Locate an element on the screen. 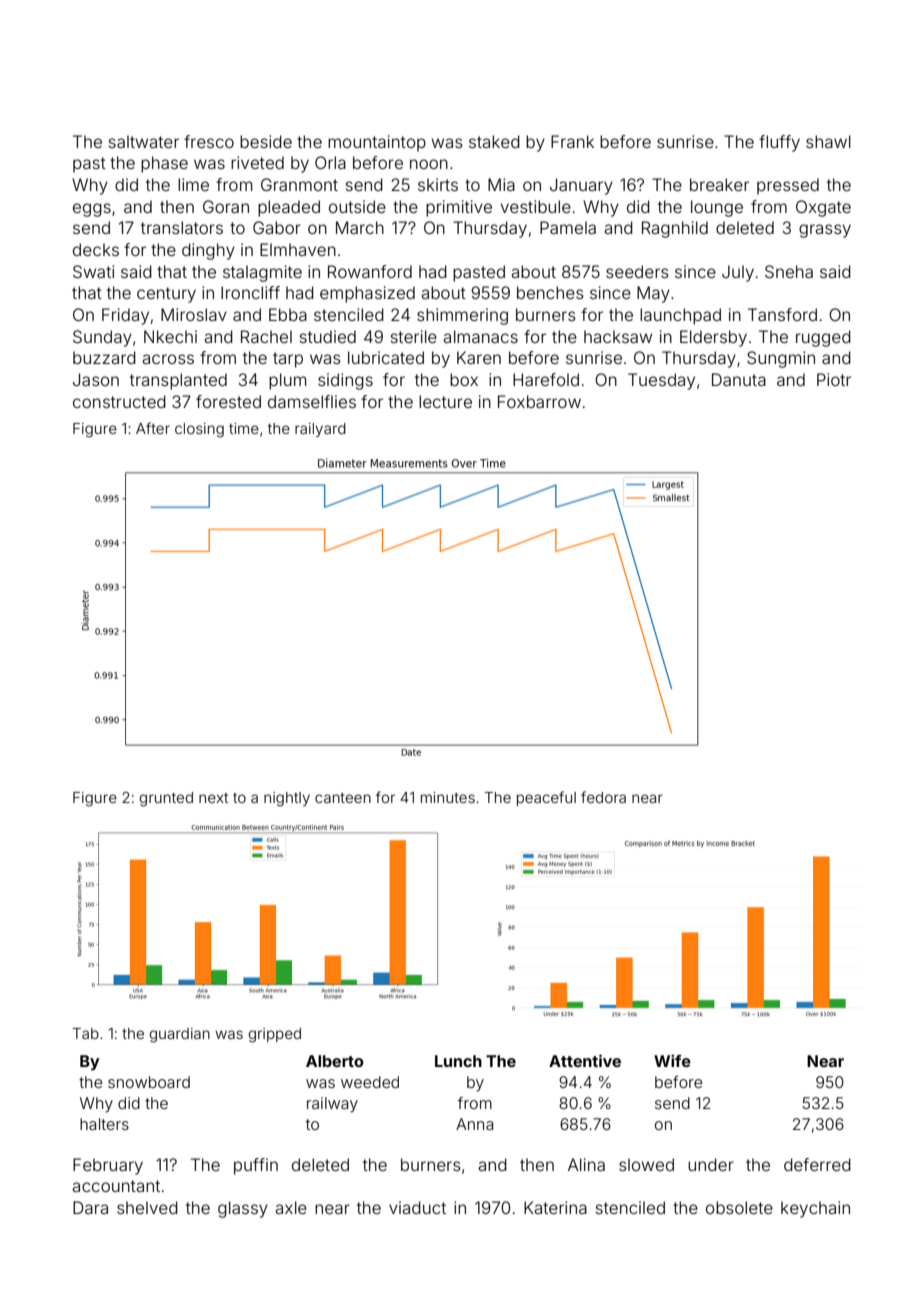 The width and height of the screenshot is (924, 1311). fluffy is located at coordinates (779, 143).
